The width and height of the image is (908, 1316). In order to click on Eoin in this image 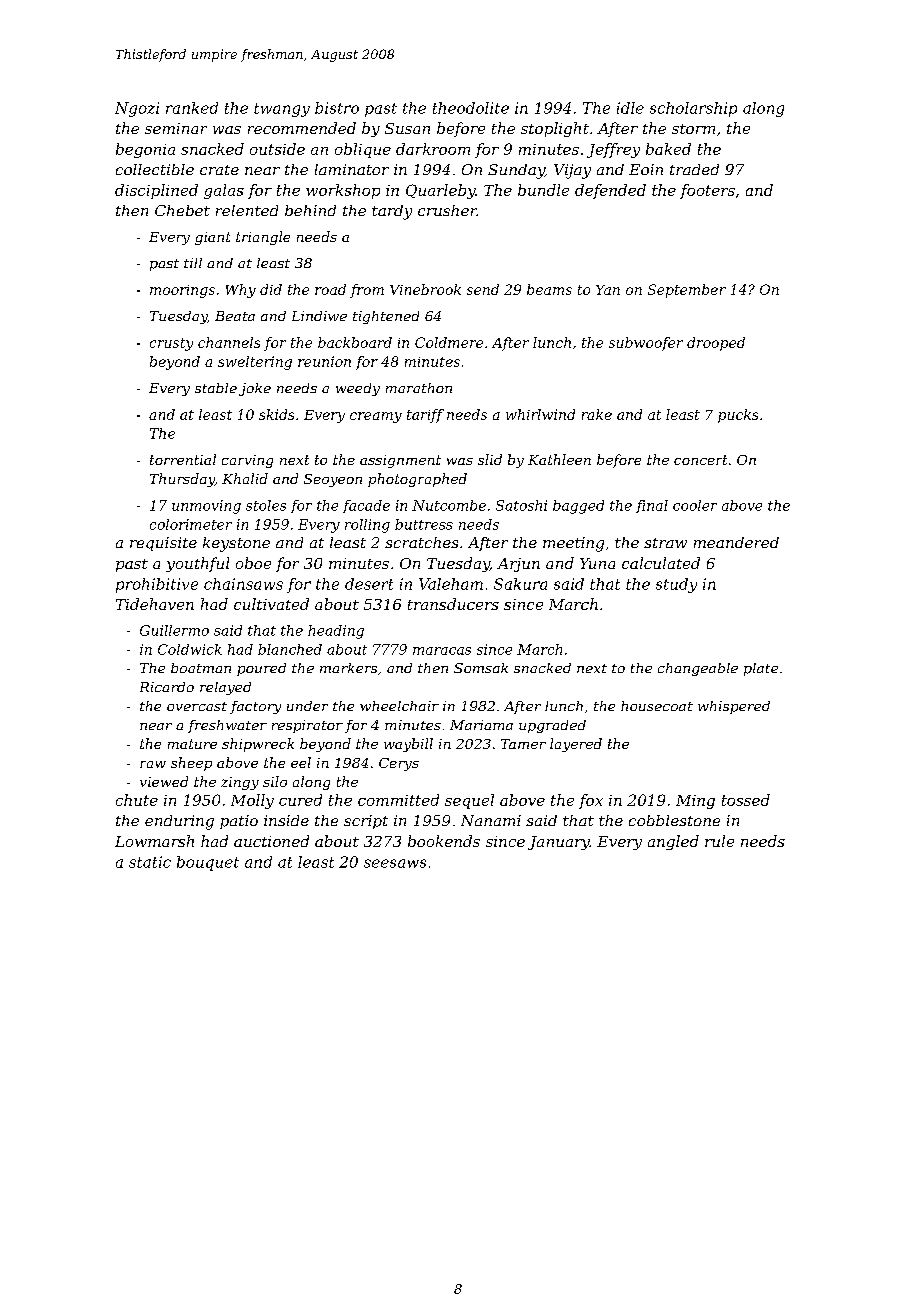, I will do `click(646, 169)`.
